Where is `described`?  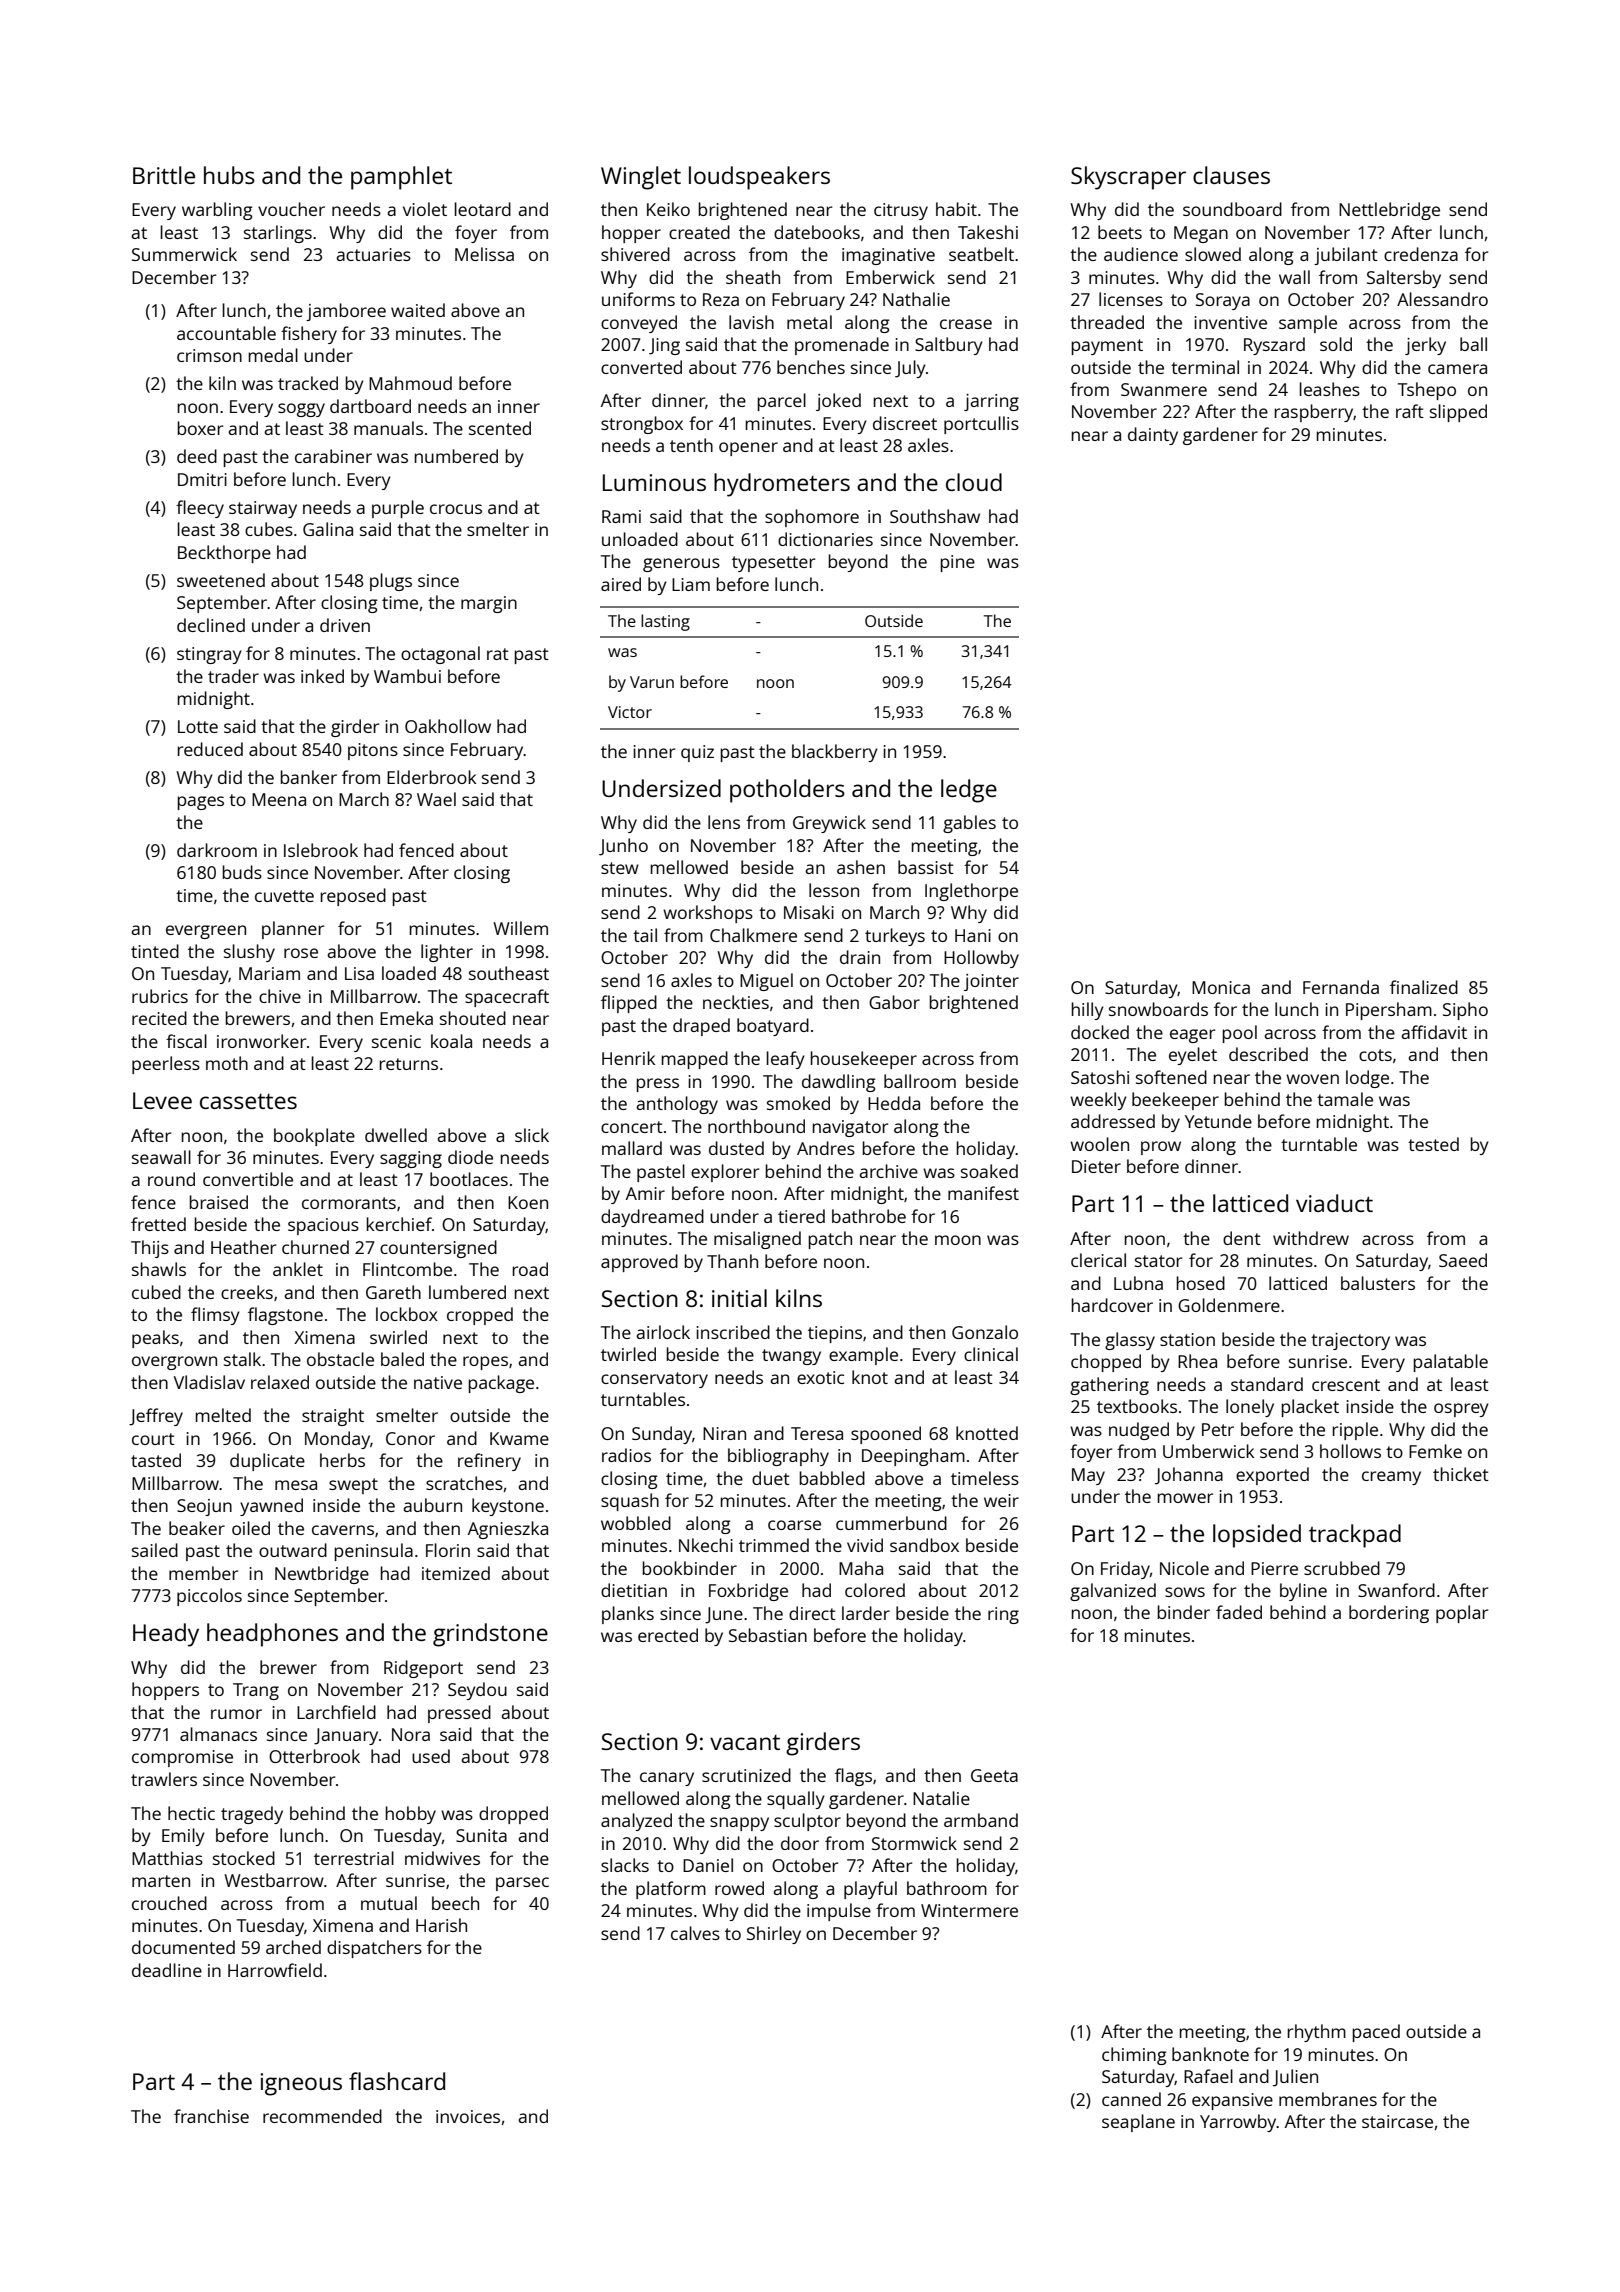
described is located at coordinates (1268, 1054).
